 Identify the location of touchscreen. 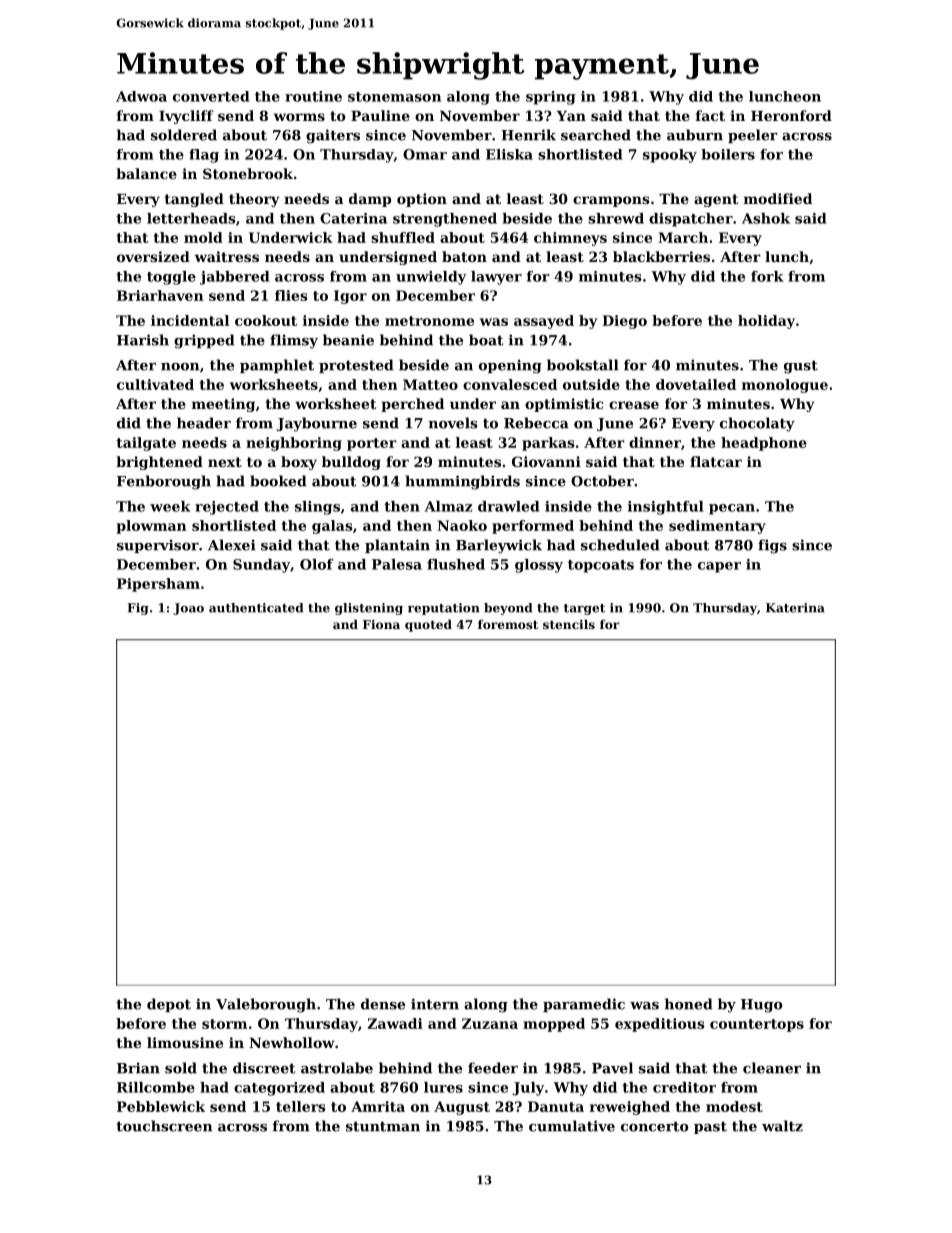
(164, 1126).
